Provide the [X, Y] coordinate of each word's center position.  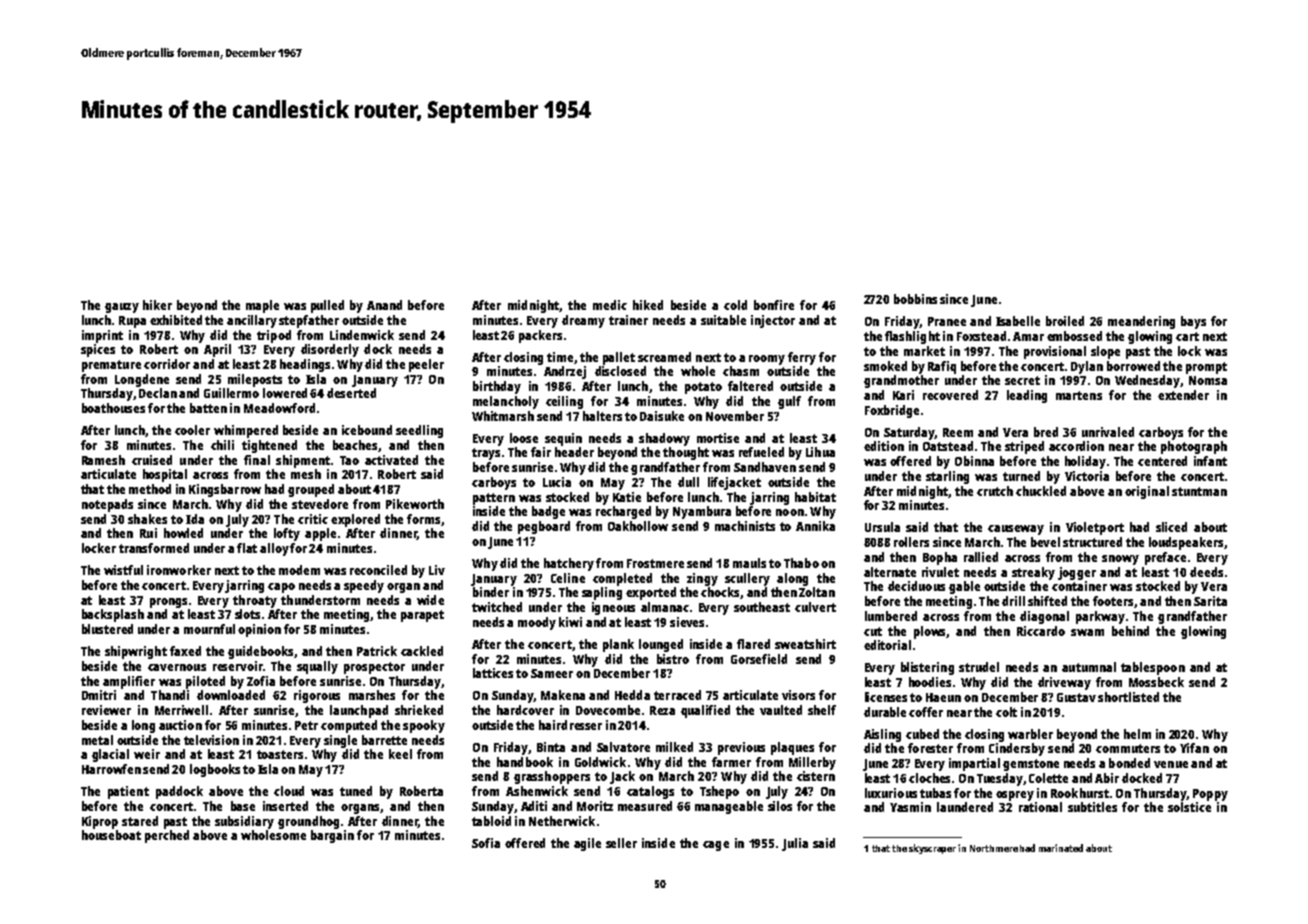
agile [587, 844]
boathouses [113, 408]
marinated [1061, 848]
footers [1113, 601]
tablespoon [1153, 668]
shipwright [136, 652]
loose [524, 438]
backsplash [113, 615]
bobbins [915, 299]
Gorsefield [759, 659]
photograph [1194, 447]
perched [167, 836]
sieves [687, 622]
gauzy [122, 308]
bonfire [774, 305]
